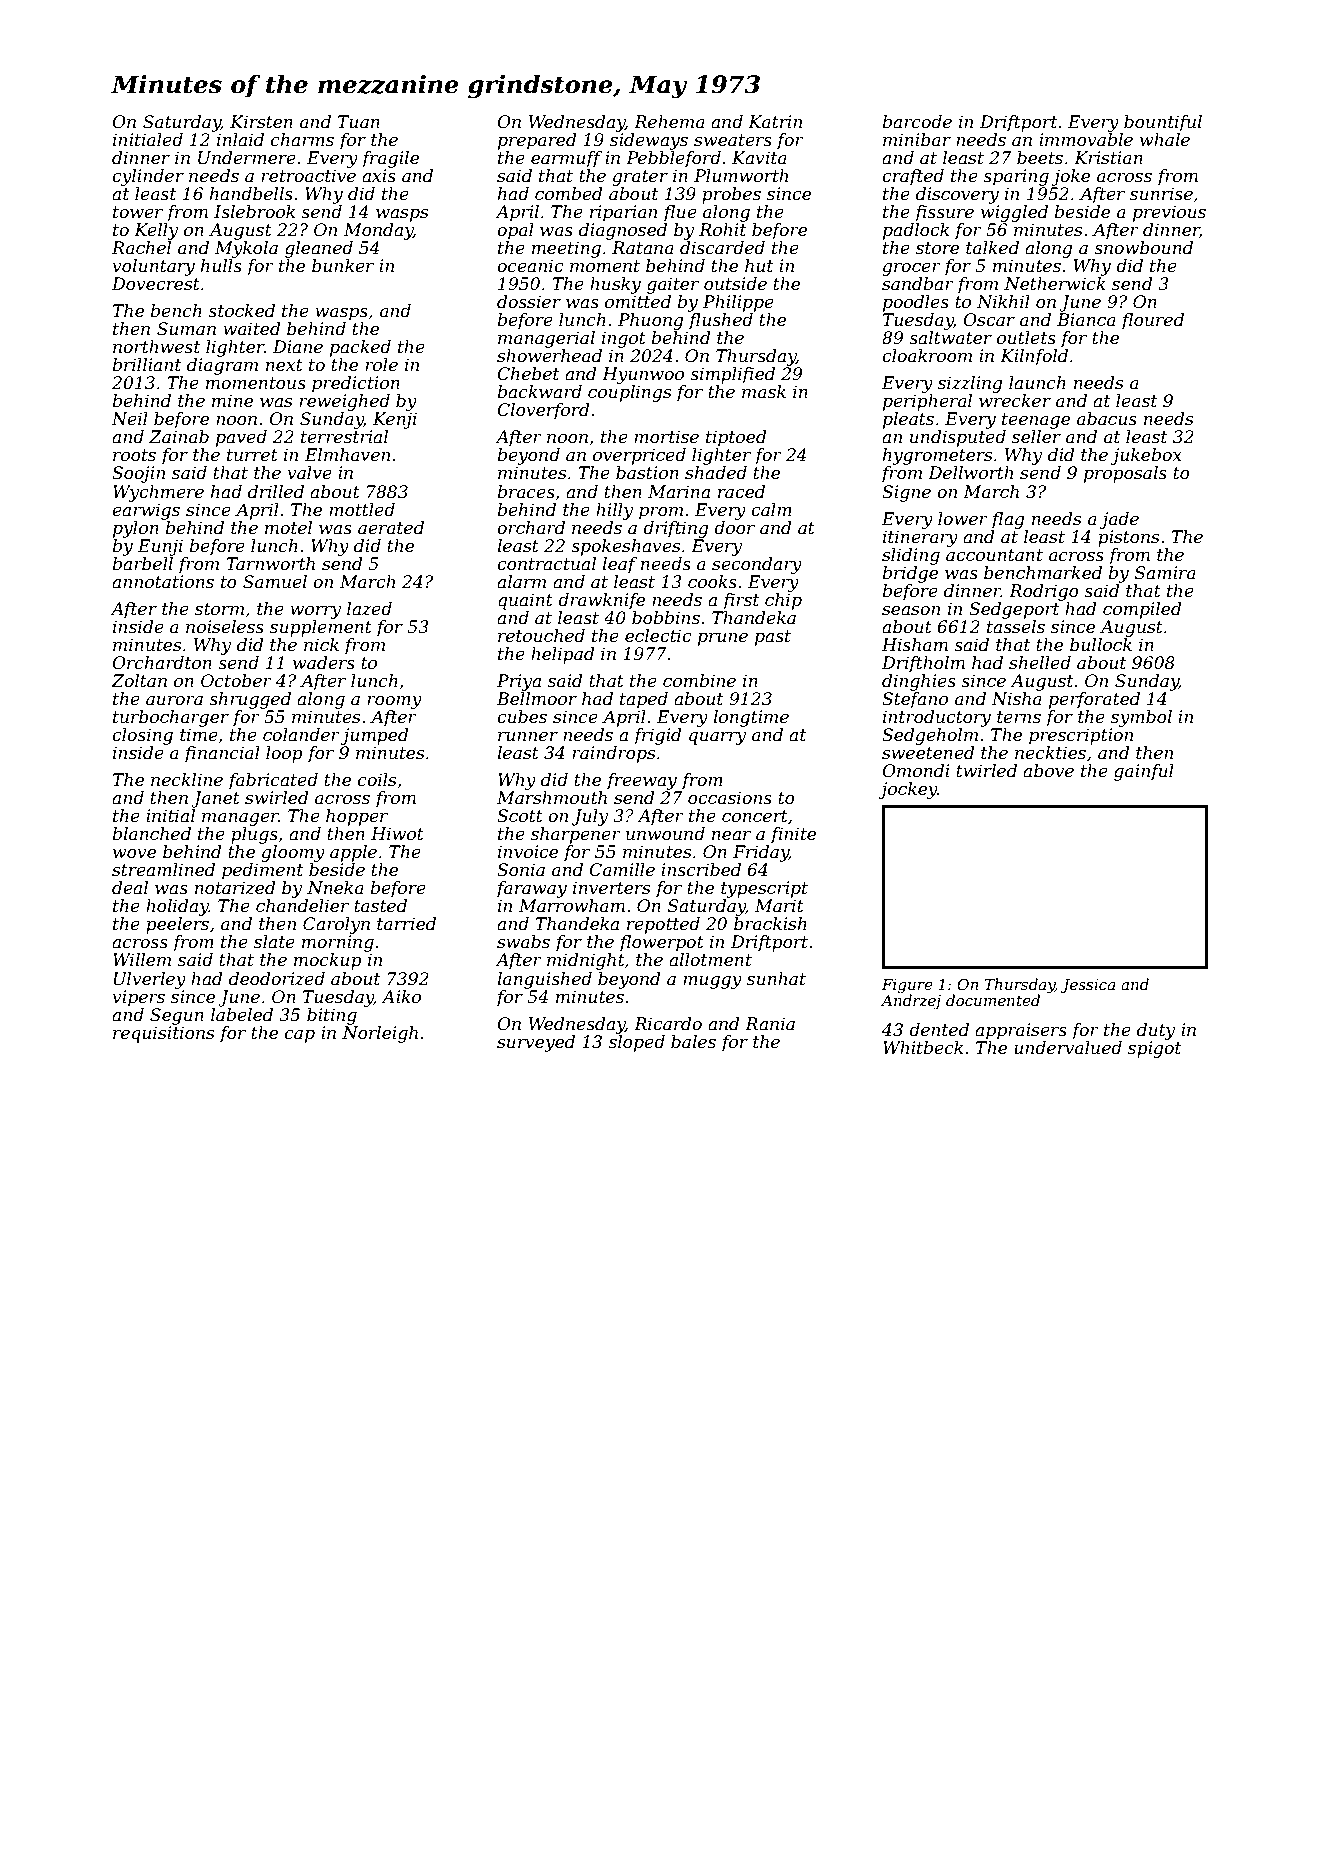  I want to click on hut, so click(759, 266).
